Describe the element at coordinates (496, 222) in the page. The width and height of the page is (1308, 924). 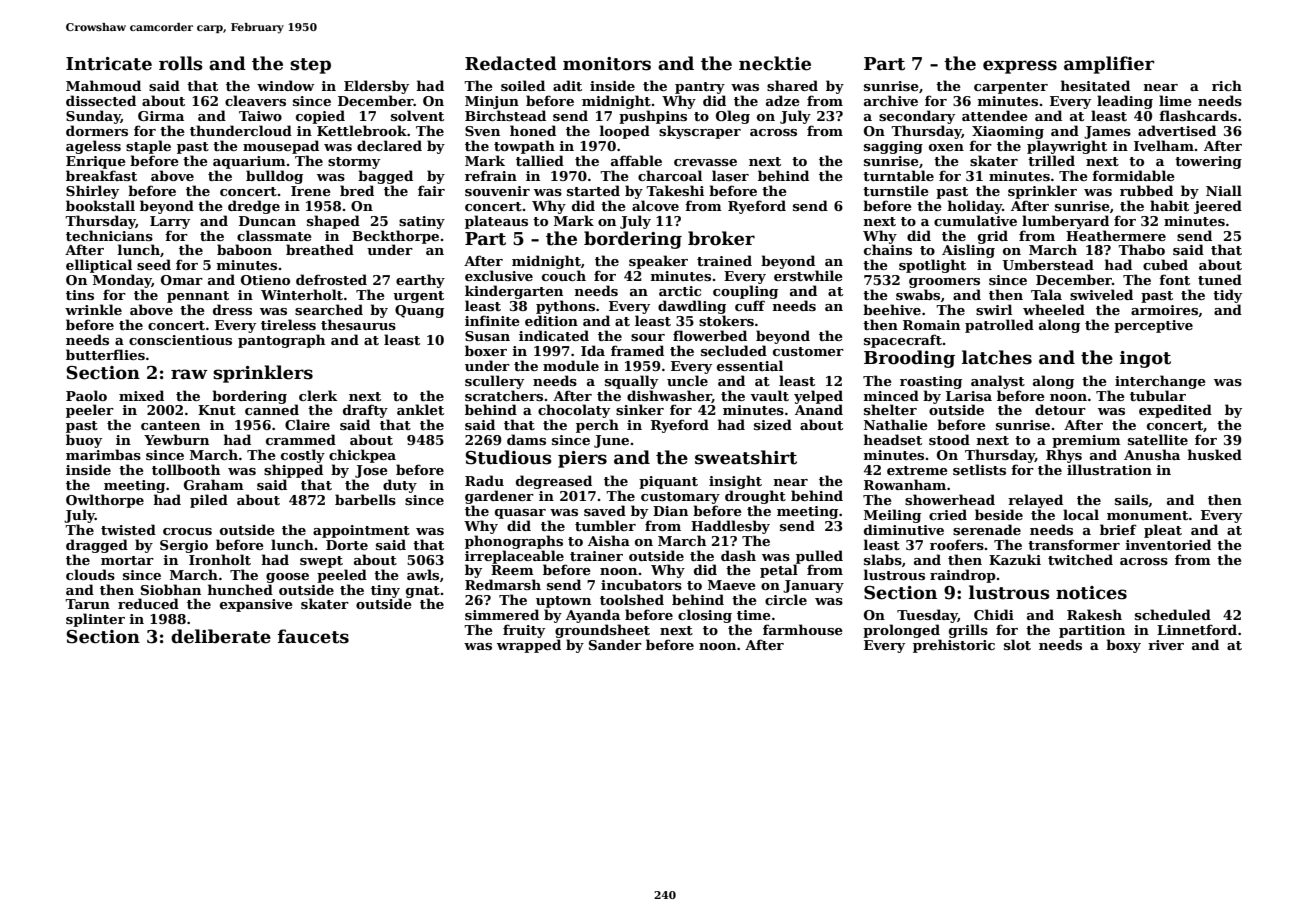
I see `plateaus` at that location.
